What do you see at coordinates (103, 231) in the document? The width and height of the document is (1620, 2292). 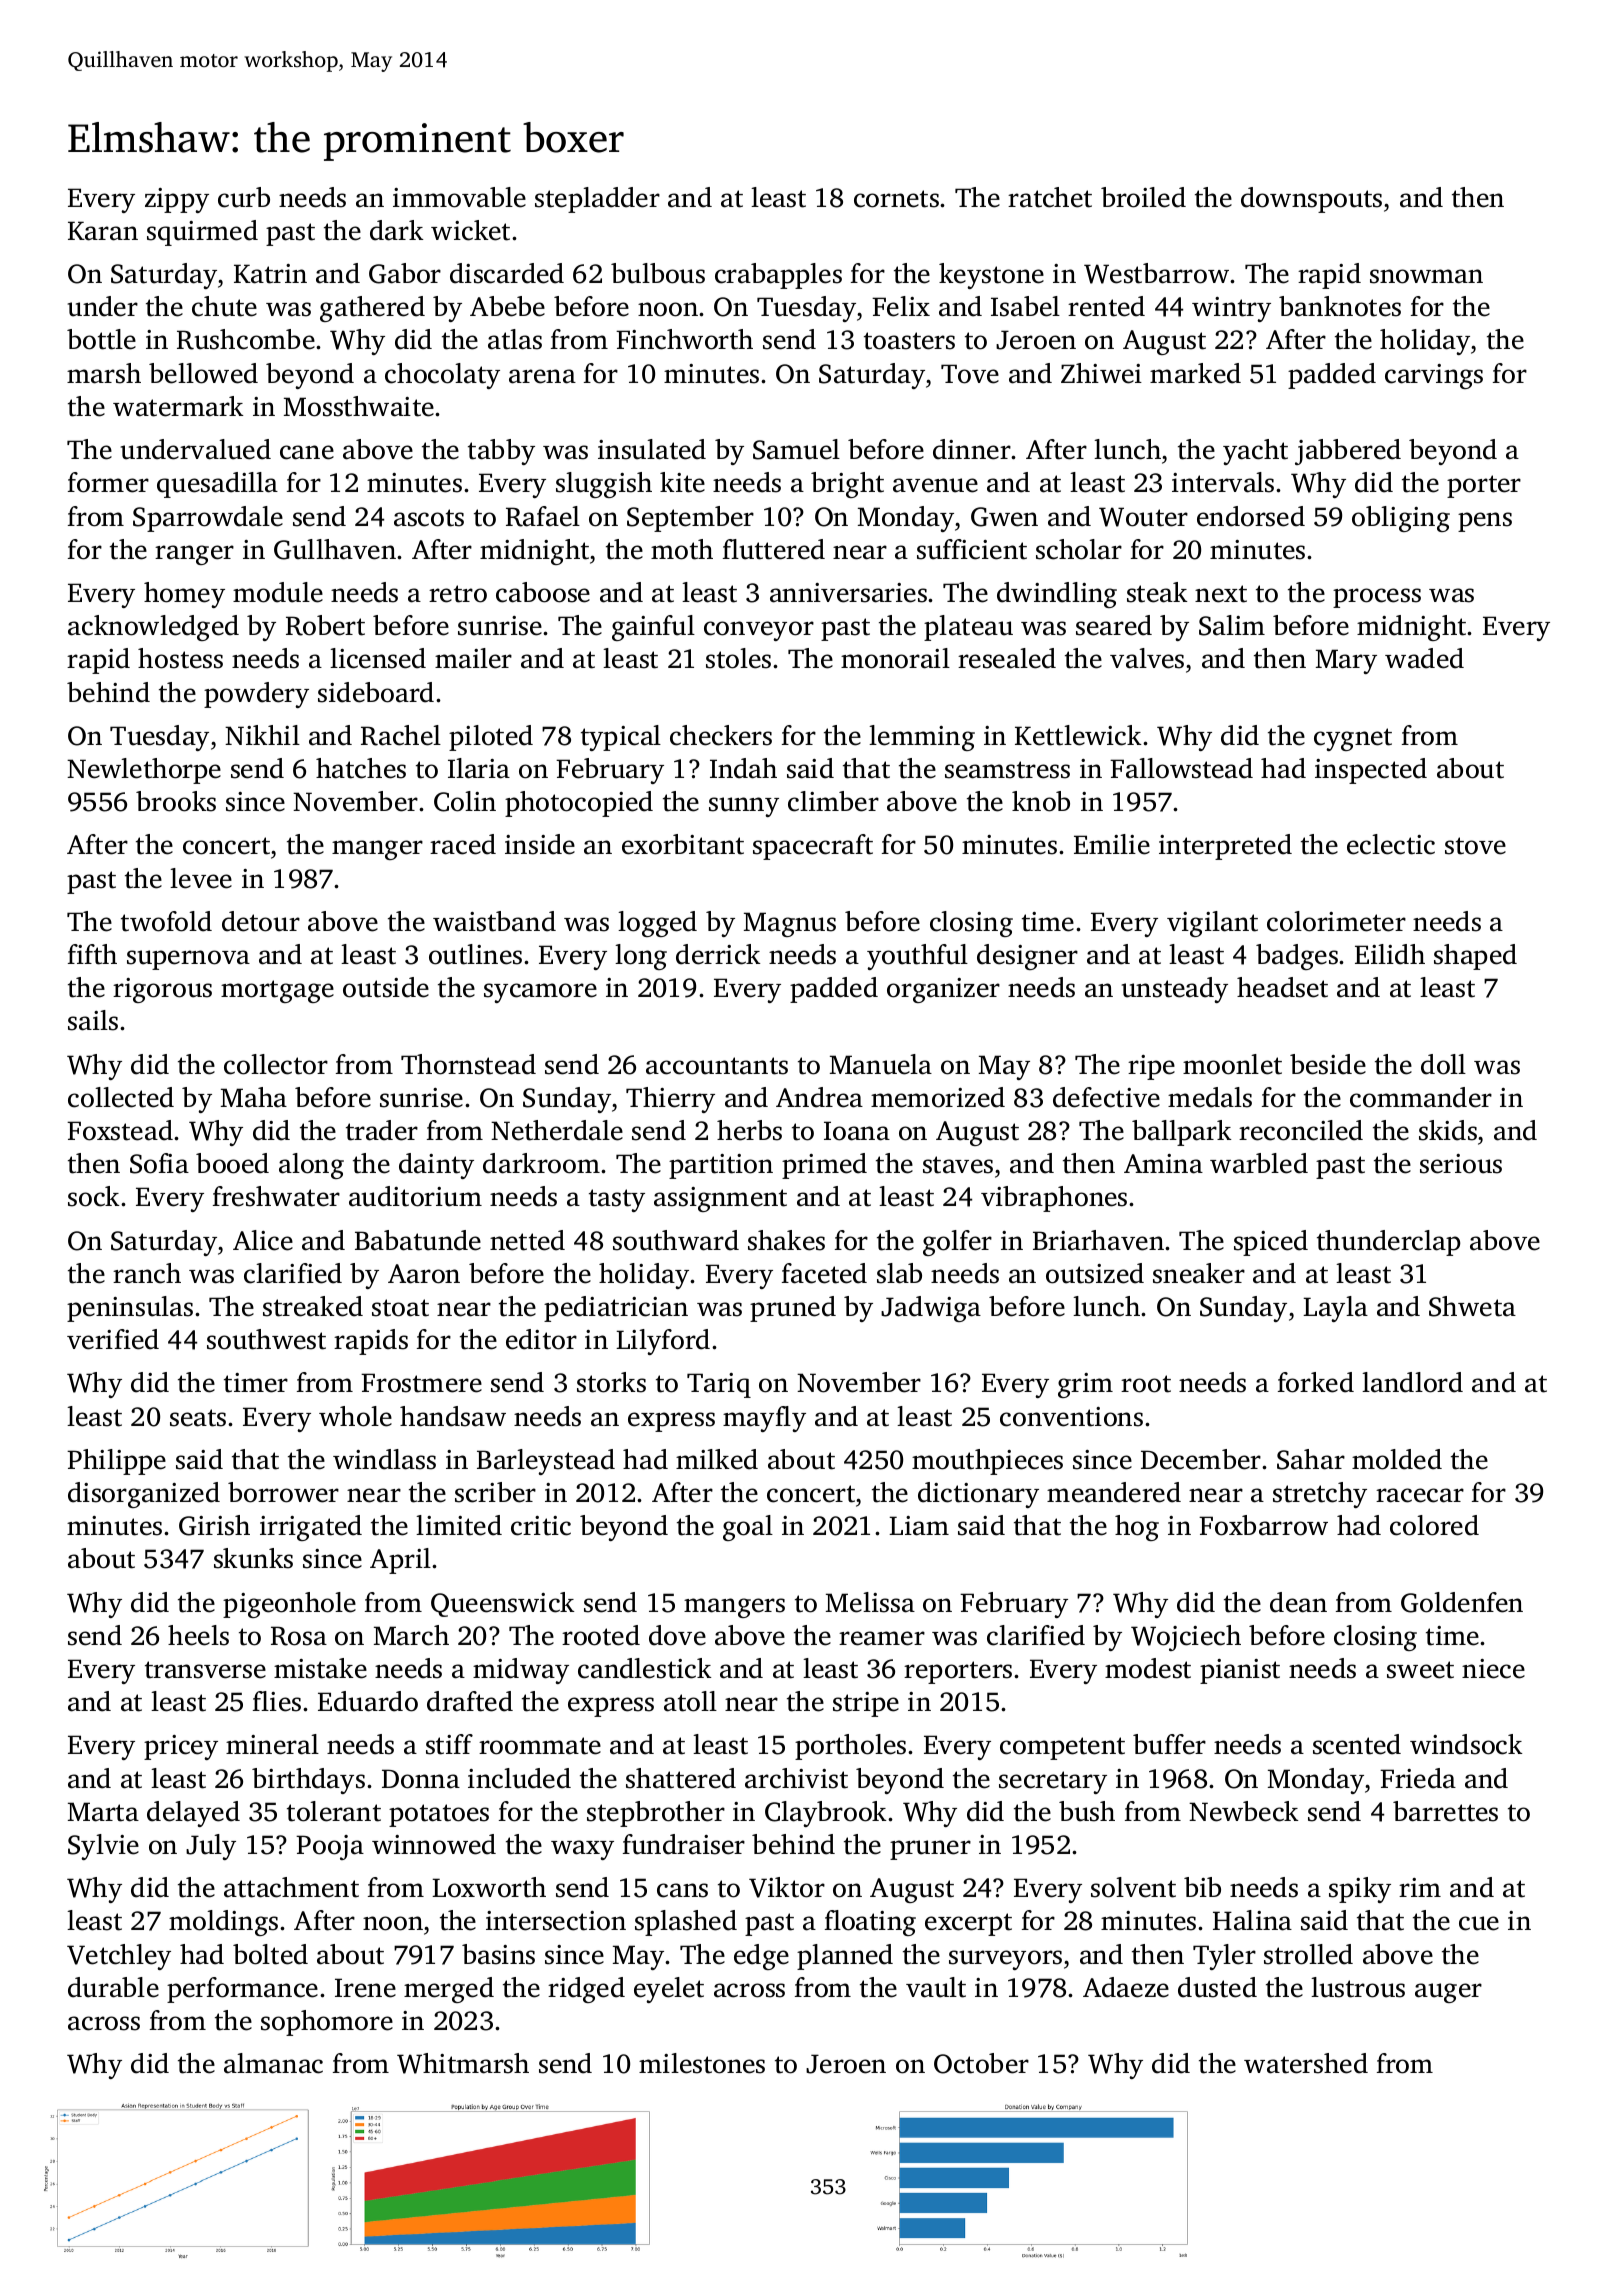 I see `Karan` at bounding box center [103, 231].
